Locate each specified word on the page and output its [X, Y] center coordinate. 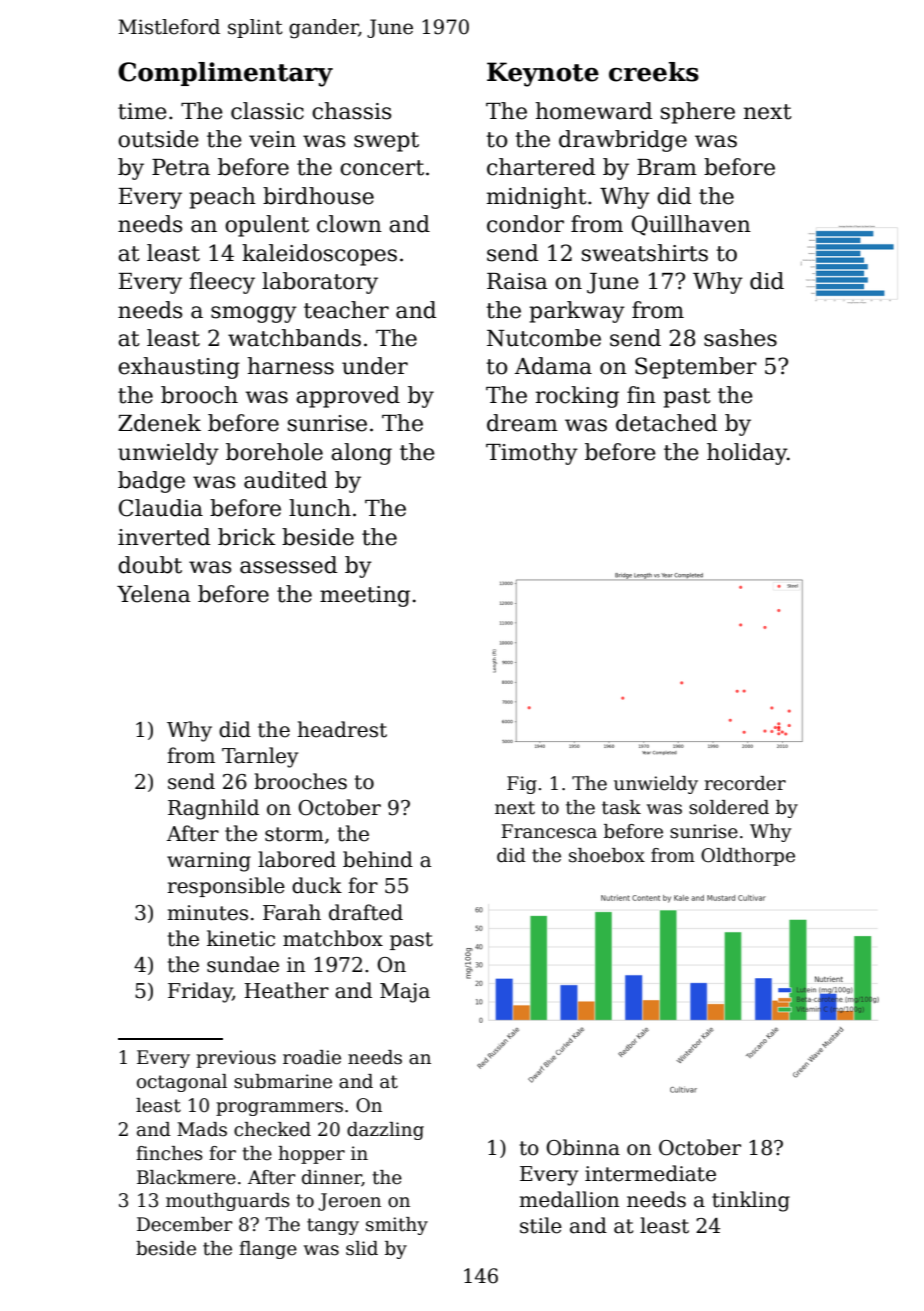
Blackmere [186, 1177]
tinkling [751, 1201]
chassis [351, 111]
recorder [745, 783]
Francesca [549, 831]
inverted [164, 537]
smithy [397, 1226]
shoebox [607, 855]
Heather [286, 990]
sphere [698, 113]
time [142, 111]
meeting [365, 596]
